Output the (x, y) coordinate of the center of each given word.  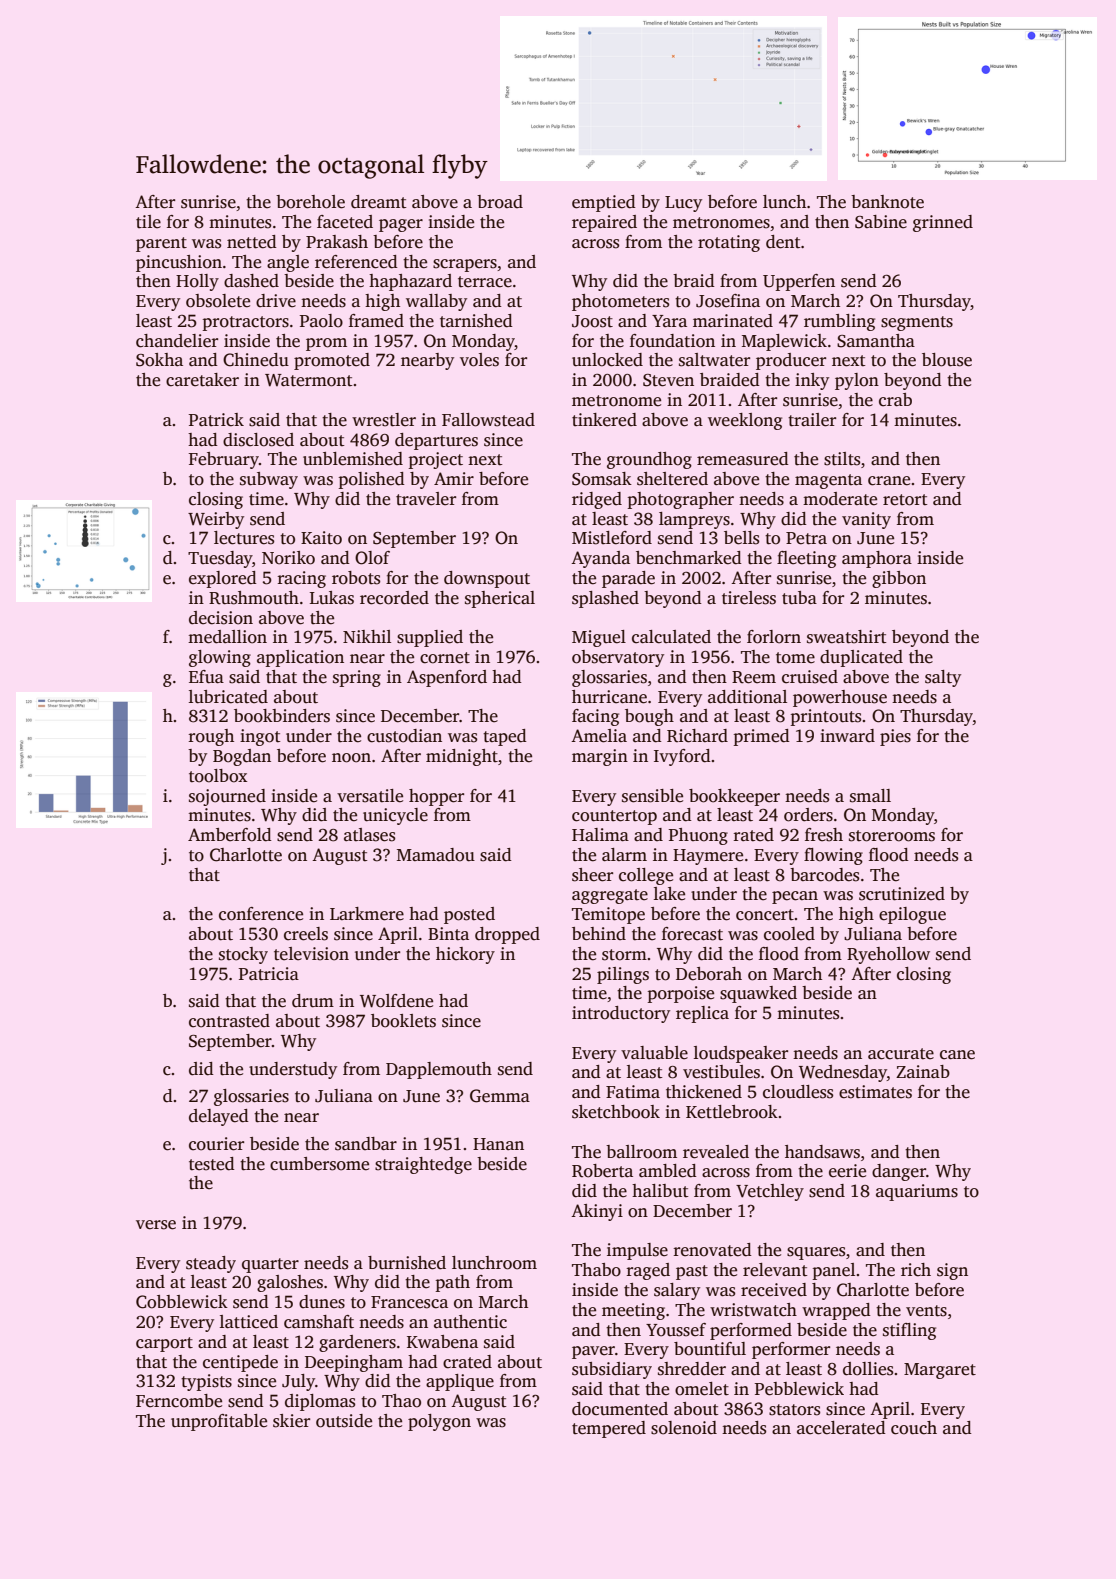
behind (599, 934)
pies (895, 737)
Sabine (881, 222)
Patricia (268, 974)
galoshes (290, 1283)
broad (500, 202)
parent (161, 244)
